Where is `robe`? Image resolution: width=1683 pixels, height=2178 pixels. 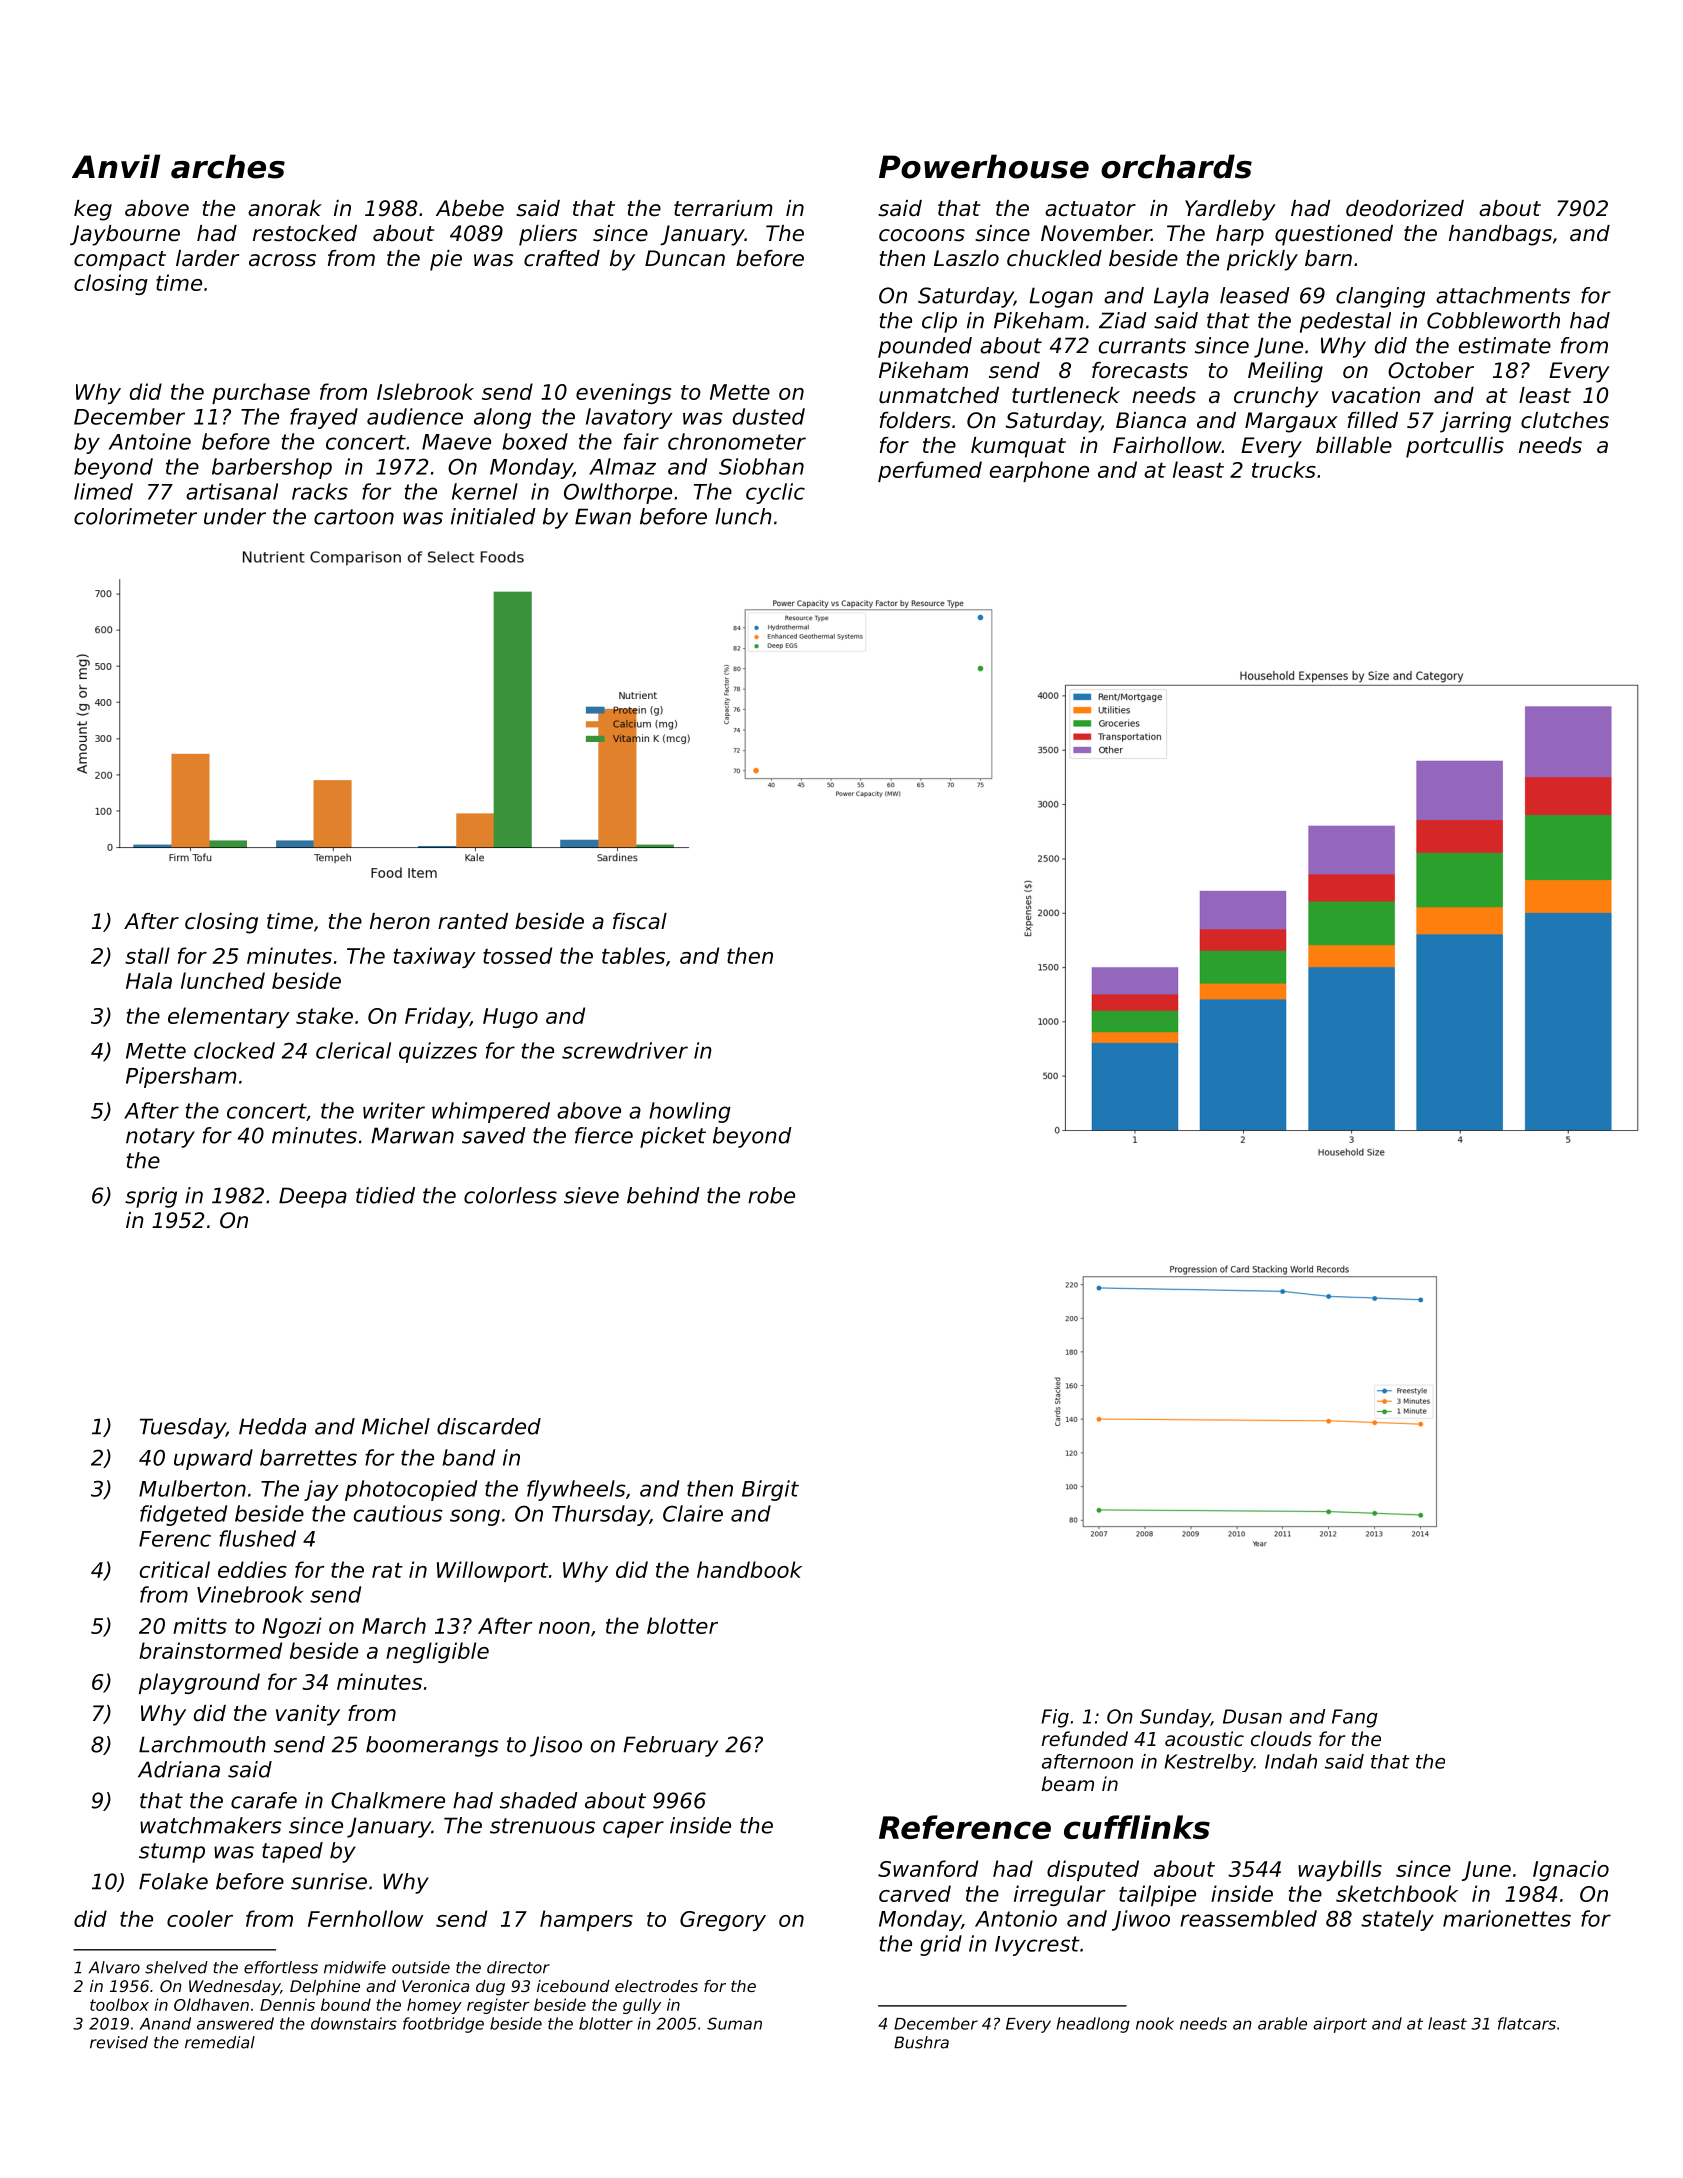 robe is located at coordinates (771, 1195).
